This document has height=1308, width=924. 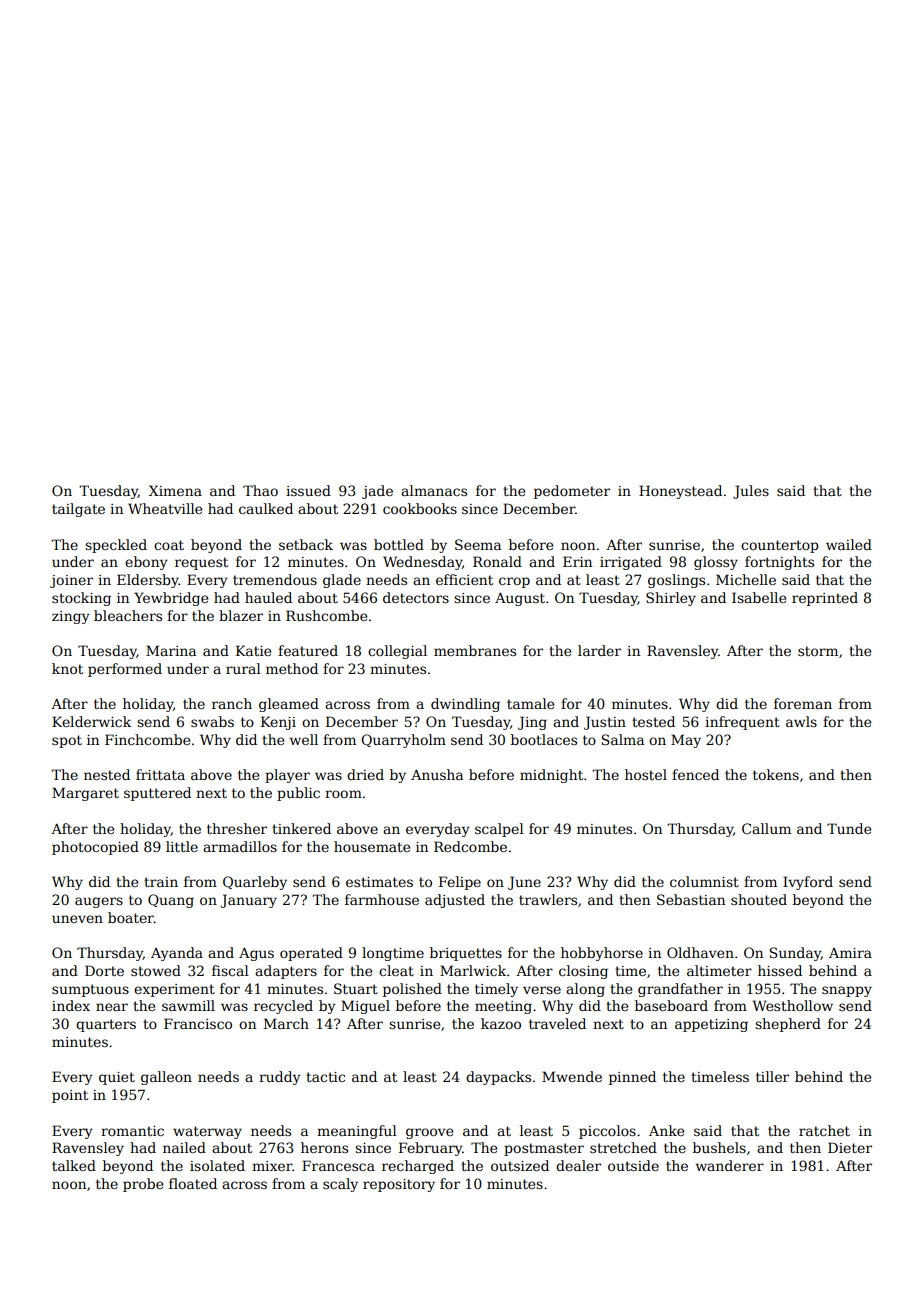 What do you see at coordinates (849, 544) in the document?
I see `wailed` at bounding box center [849, 544].
